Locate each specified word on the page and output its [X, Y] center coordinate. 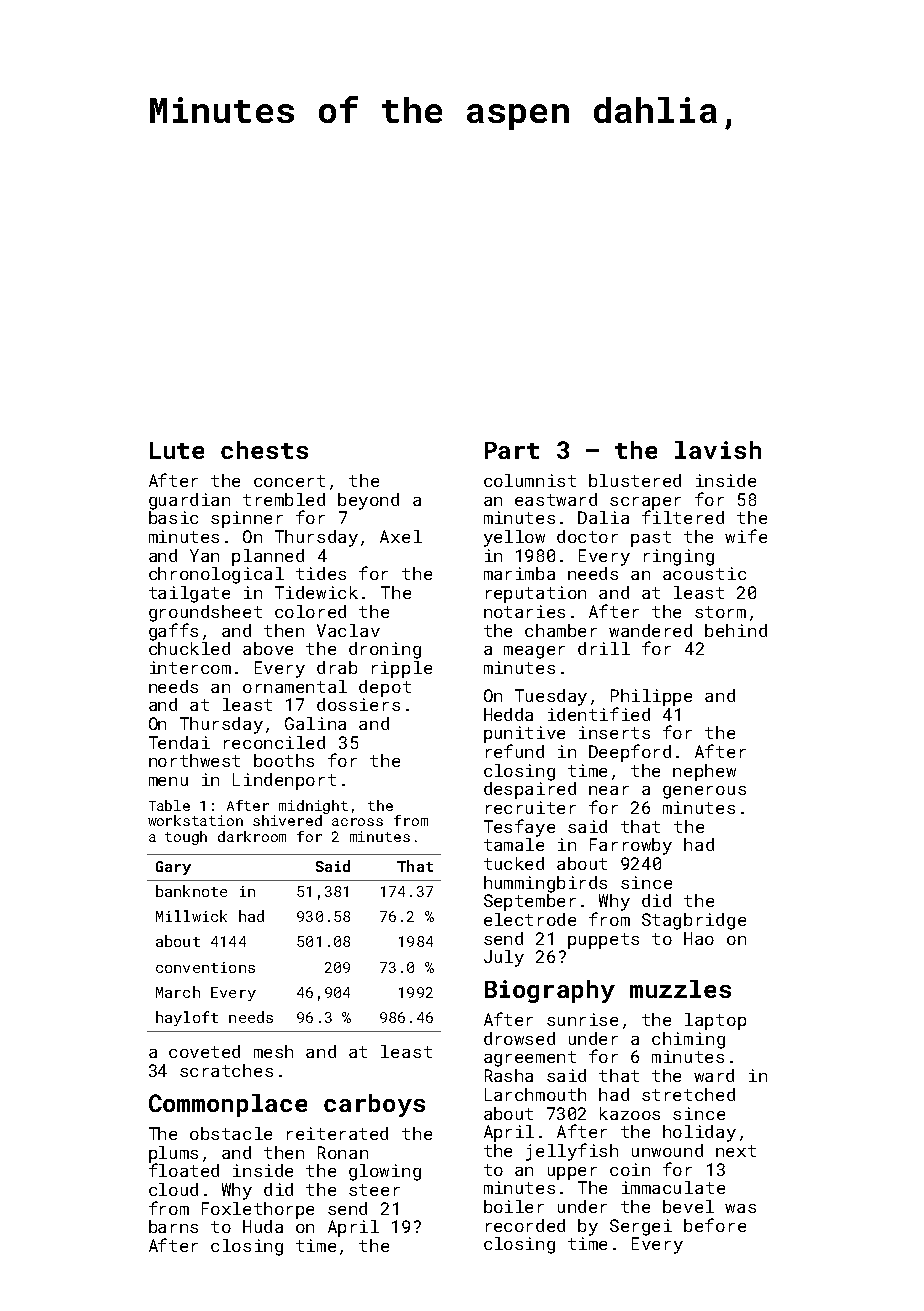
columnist [530, 480]
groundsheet [205, 613]
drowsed [519, 1038]
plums [173, 1154]
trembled [284, 499]
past [651, 539]
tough [186, 838]
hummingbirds [545, 884]
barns [173, 1226]
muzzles [680, 989]
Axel [401, 536]
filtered [683, 517]
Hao [699, 938]
